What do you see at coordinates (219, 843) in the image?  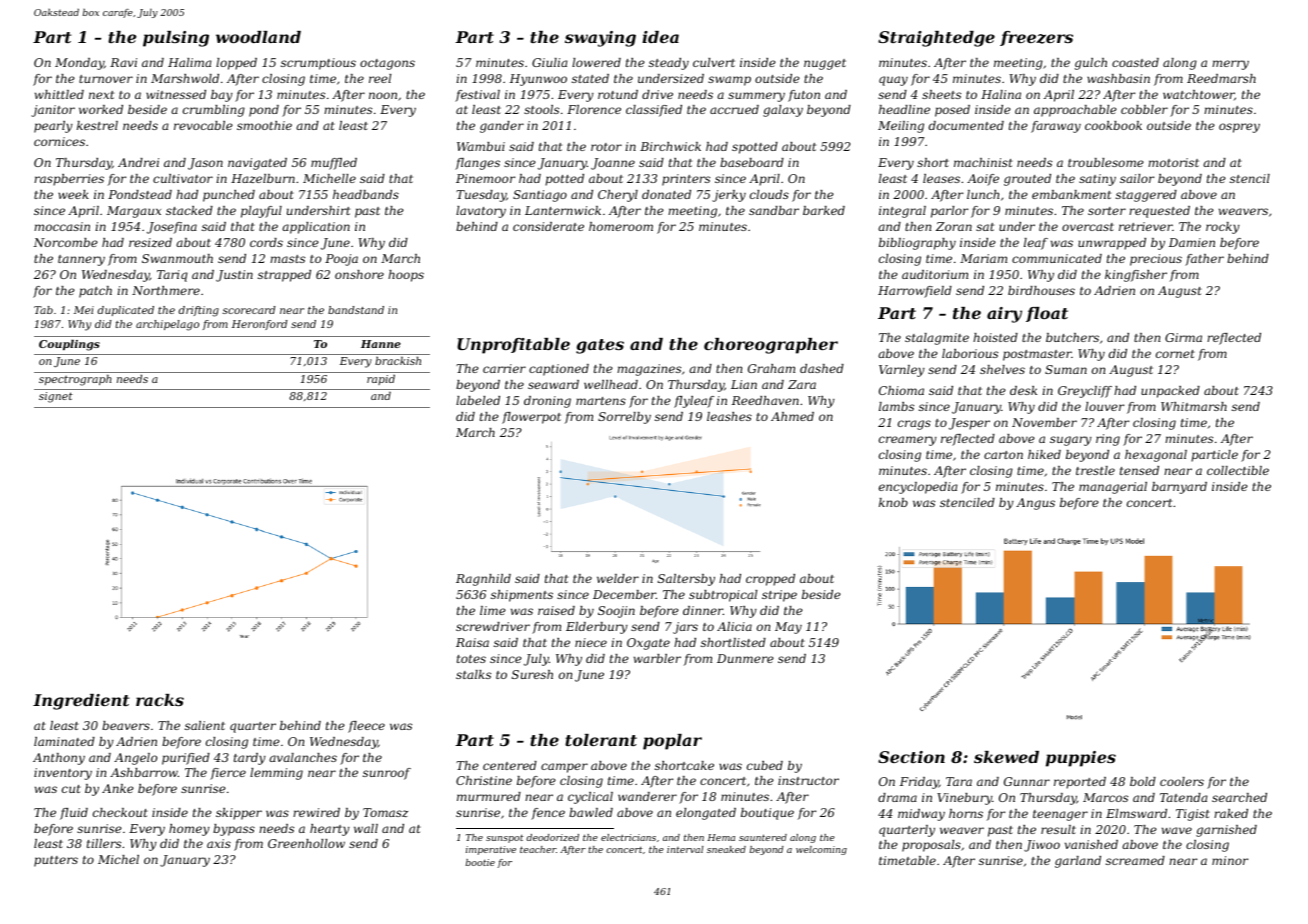 I see `axis` at bounding box center [219, 843].
